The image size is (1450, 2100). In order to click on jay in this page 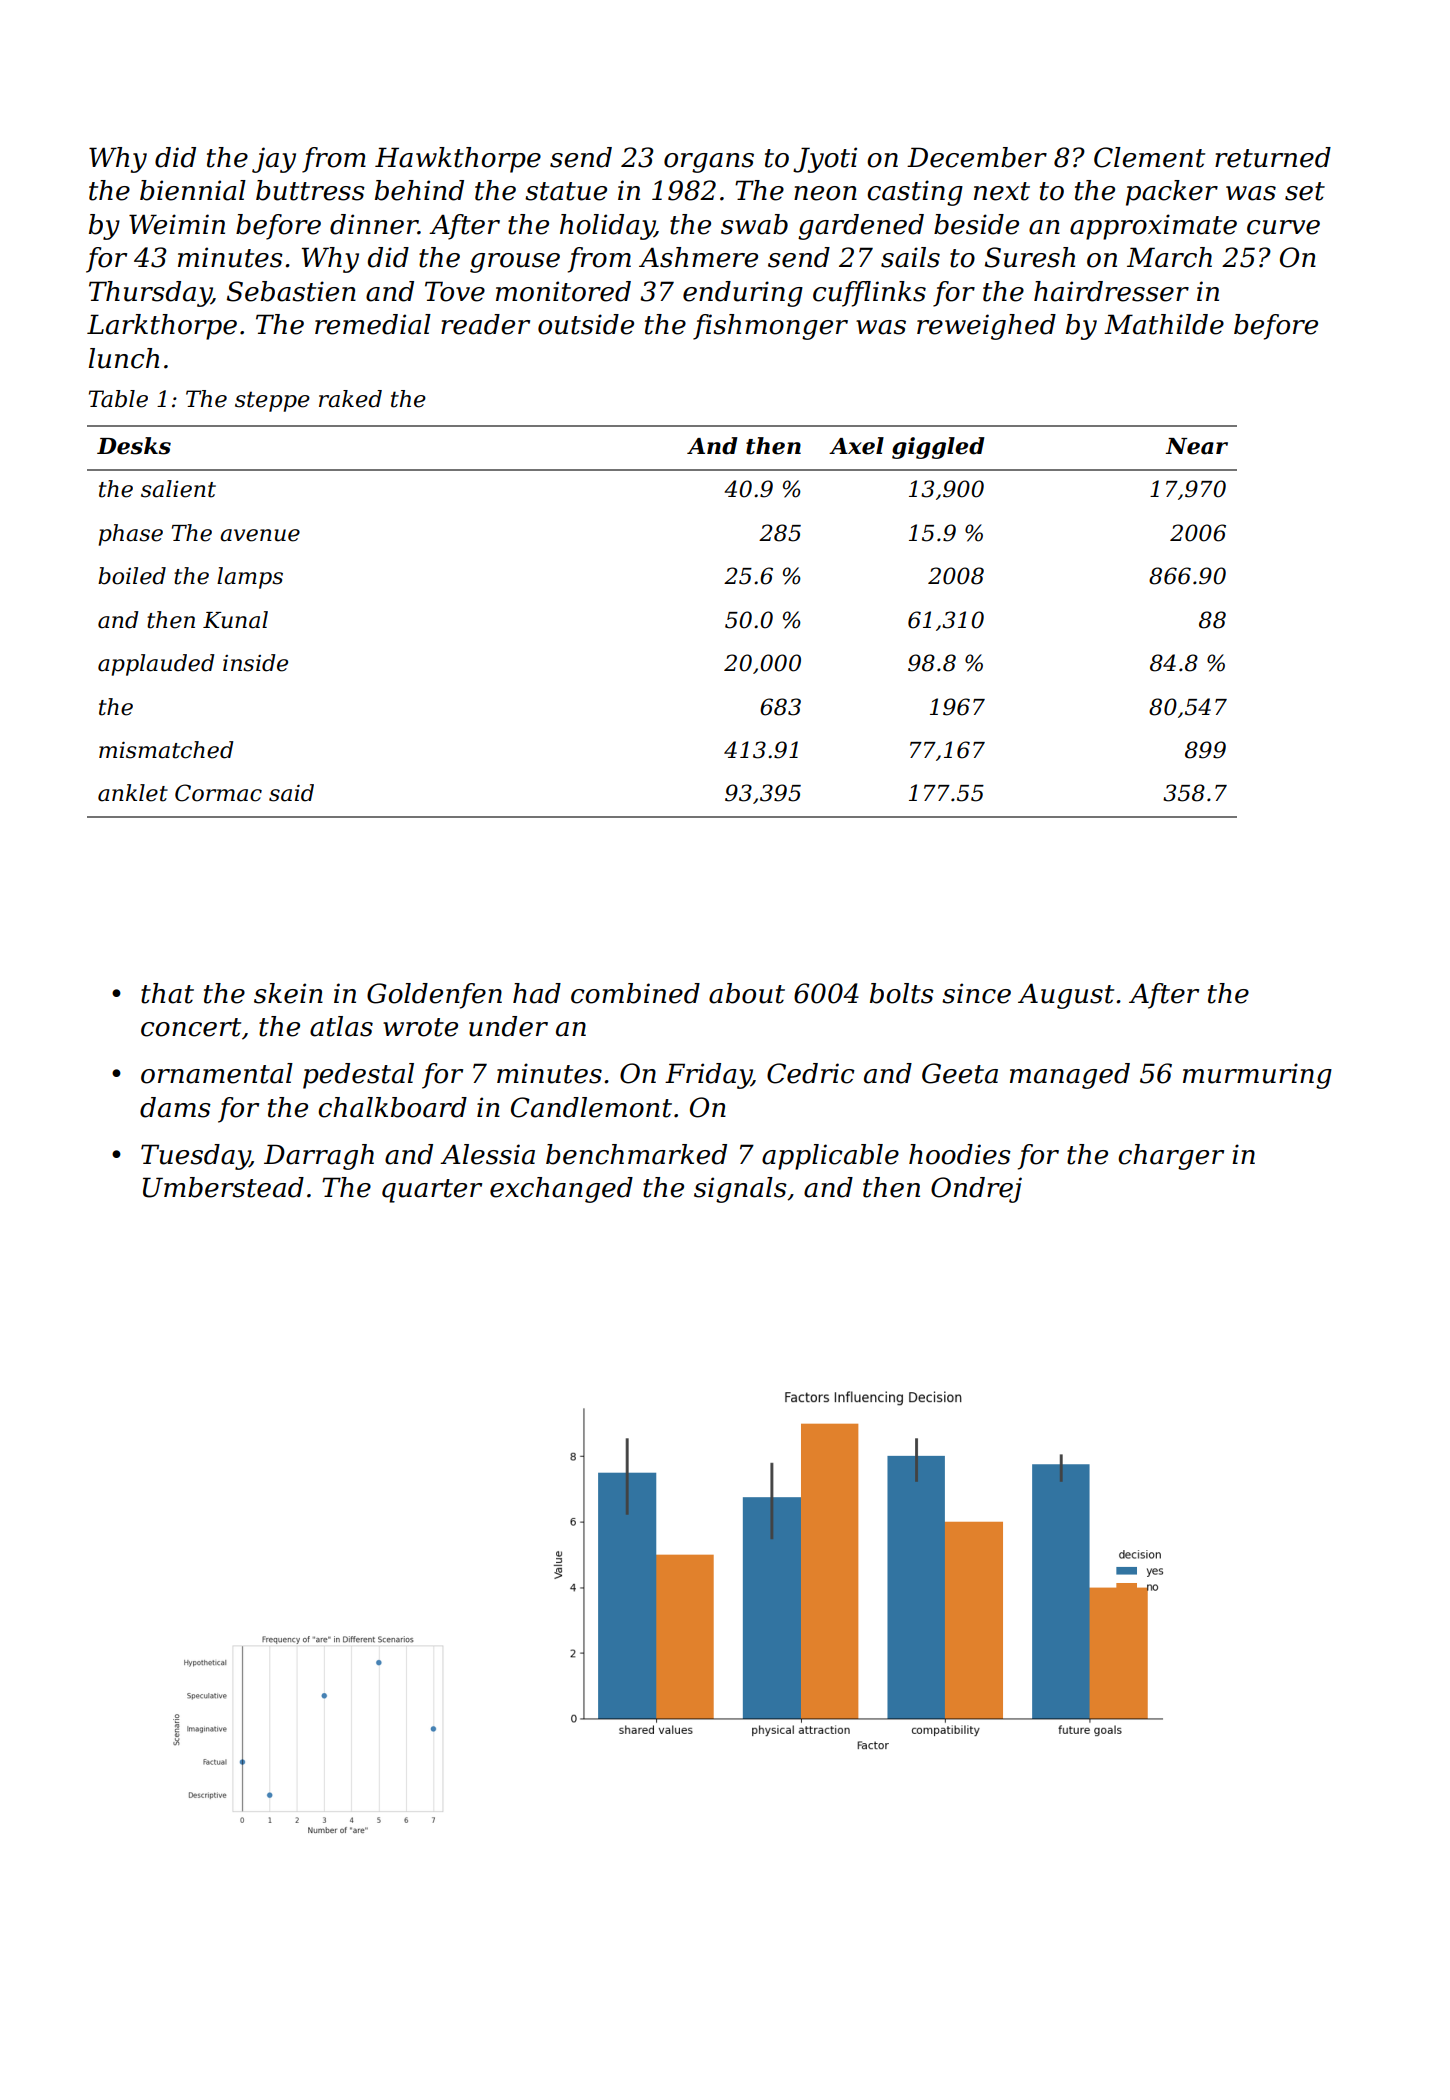, I will do `click(274, 160)`.
